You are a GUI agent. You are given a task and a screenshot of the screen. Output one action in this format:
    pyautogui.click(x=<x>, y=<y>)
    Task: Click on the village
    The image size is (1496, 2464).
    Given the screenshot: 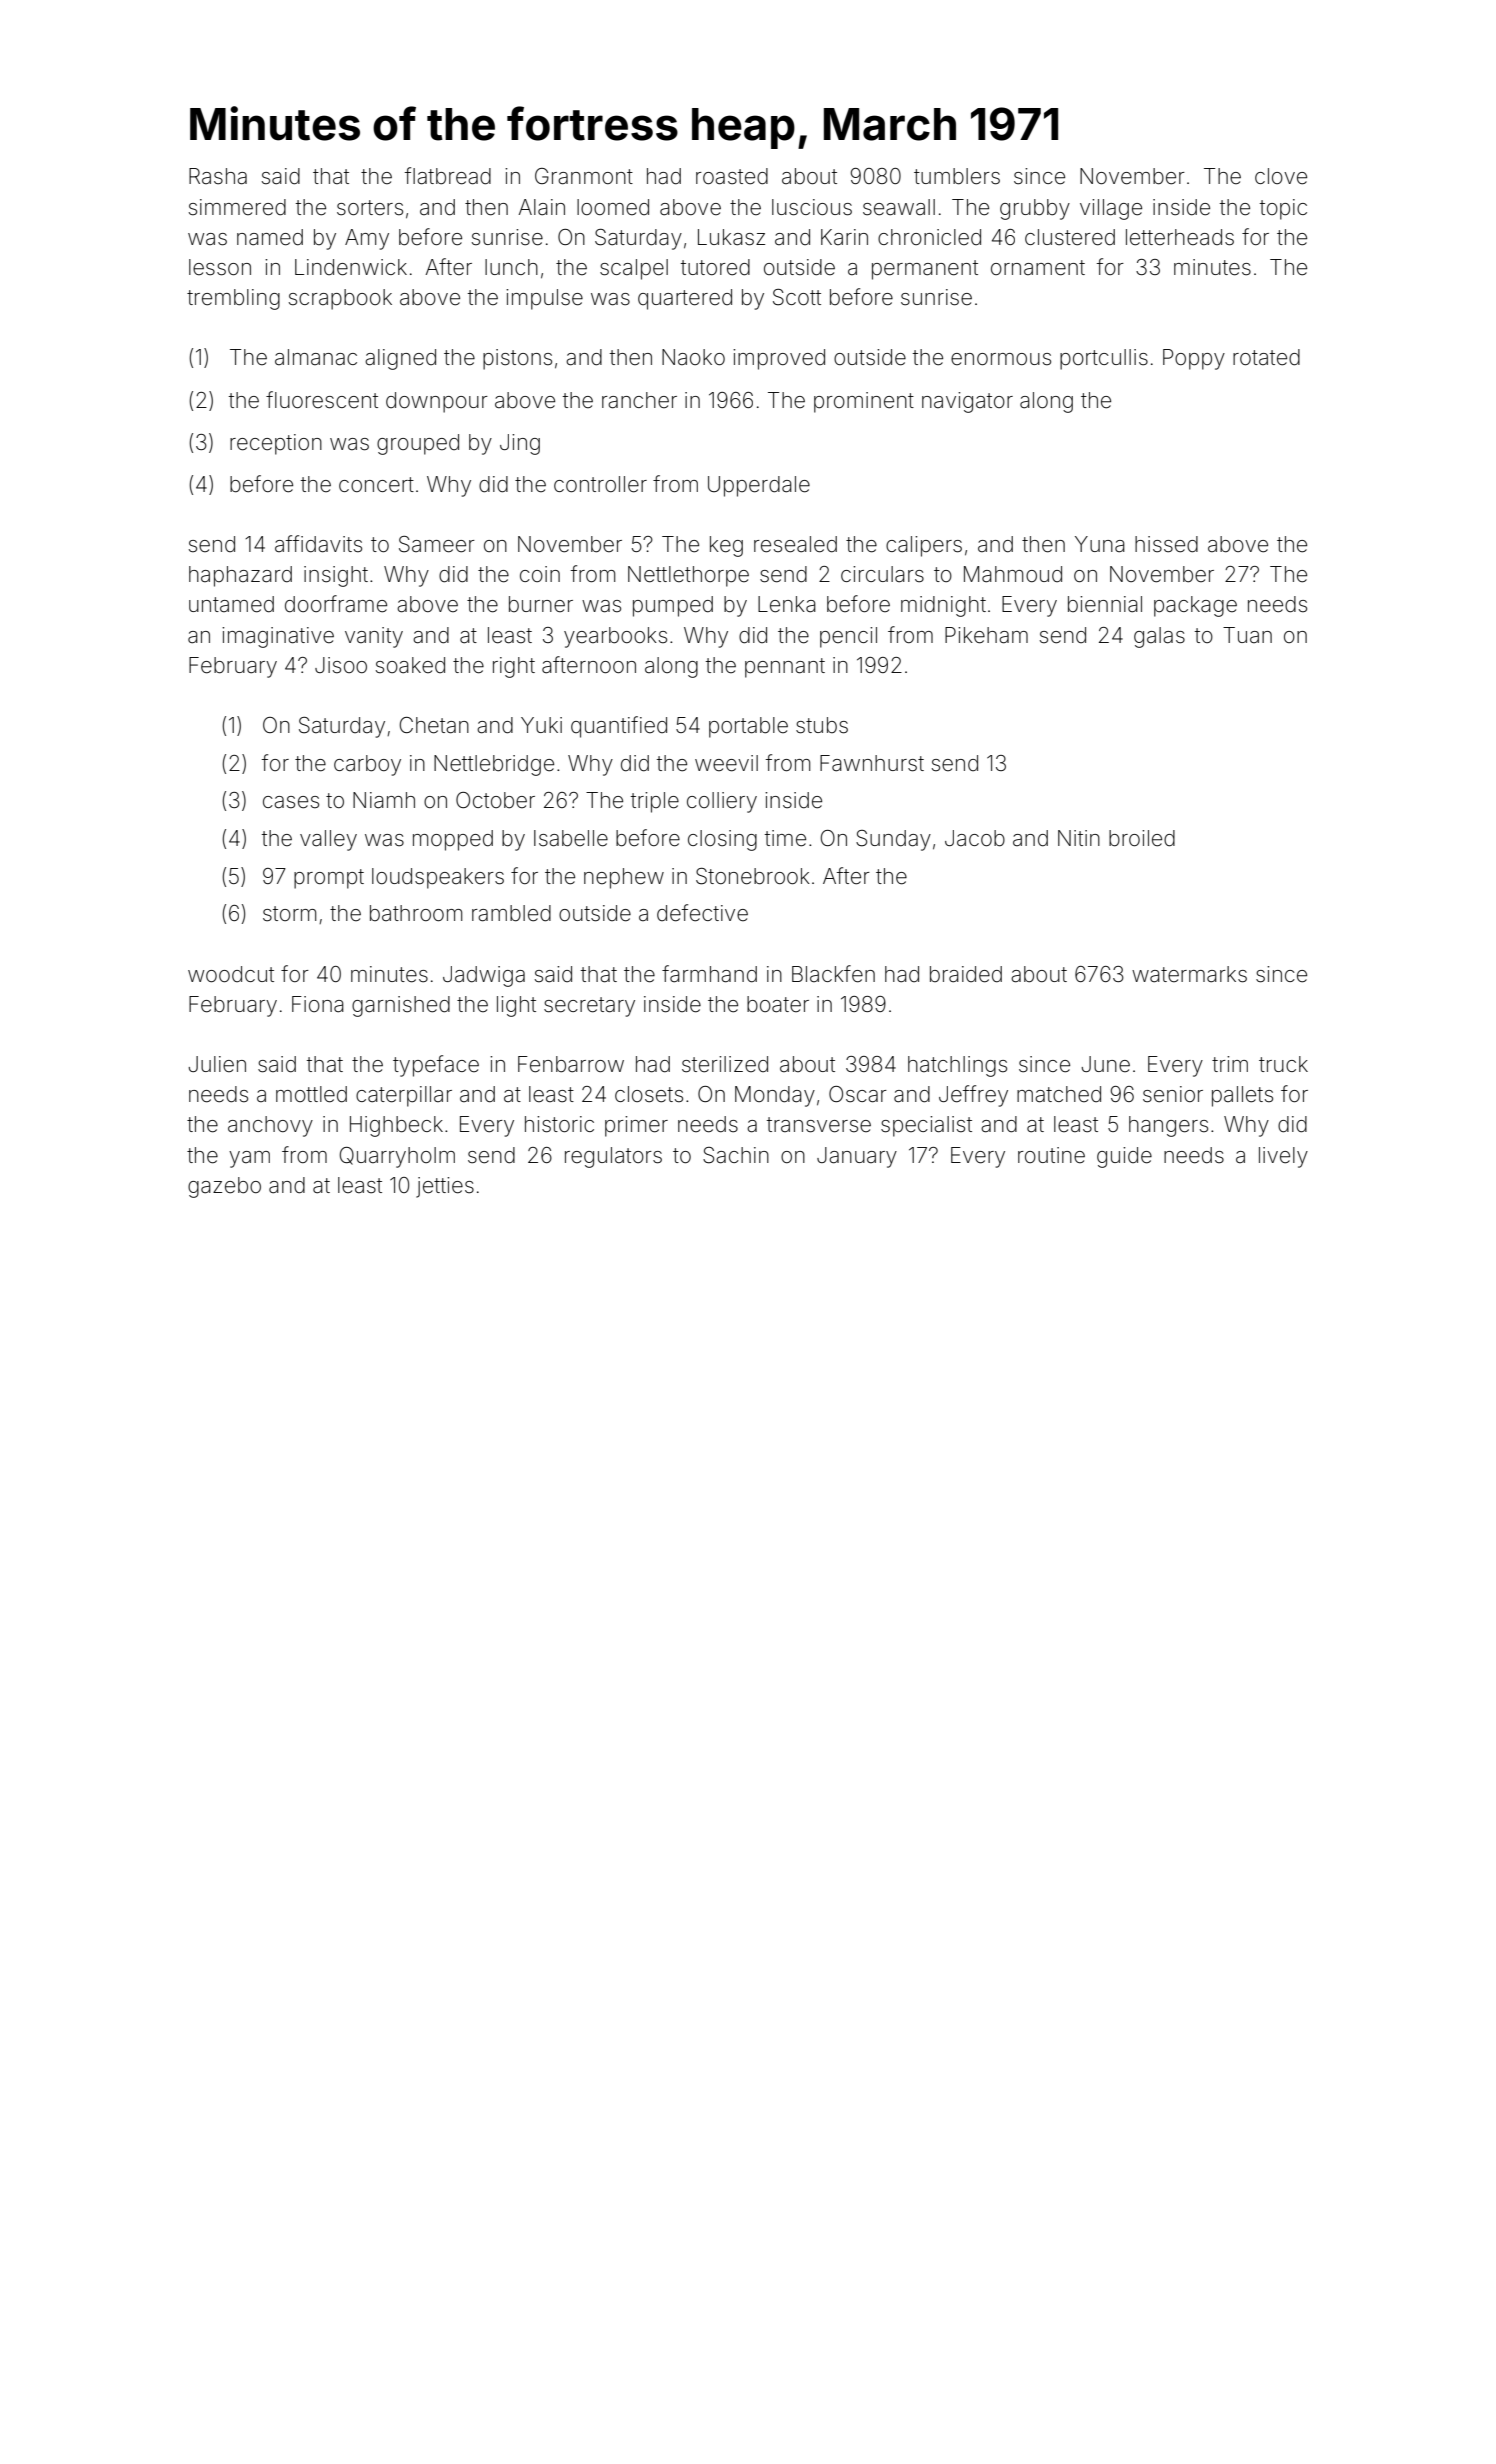 What is the action you would take?
    pyautogui.click(x=1111, y=209)
